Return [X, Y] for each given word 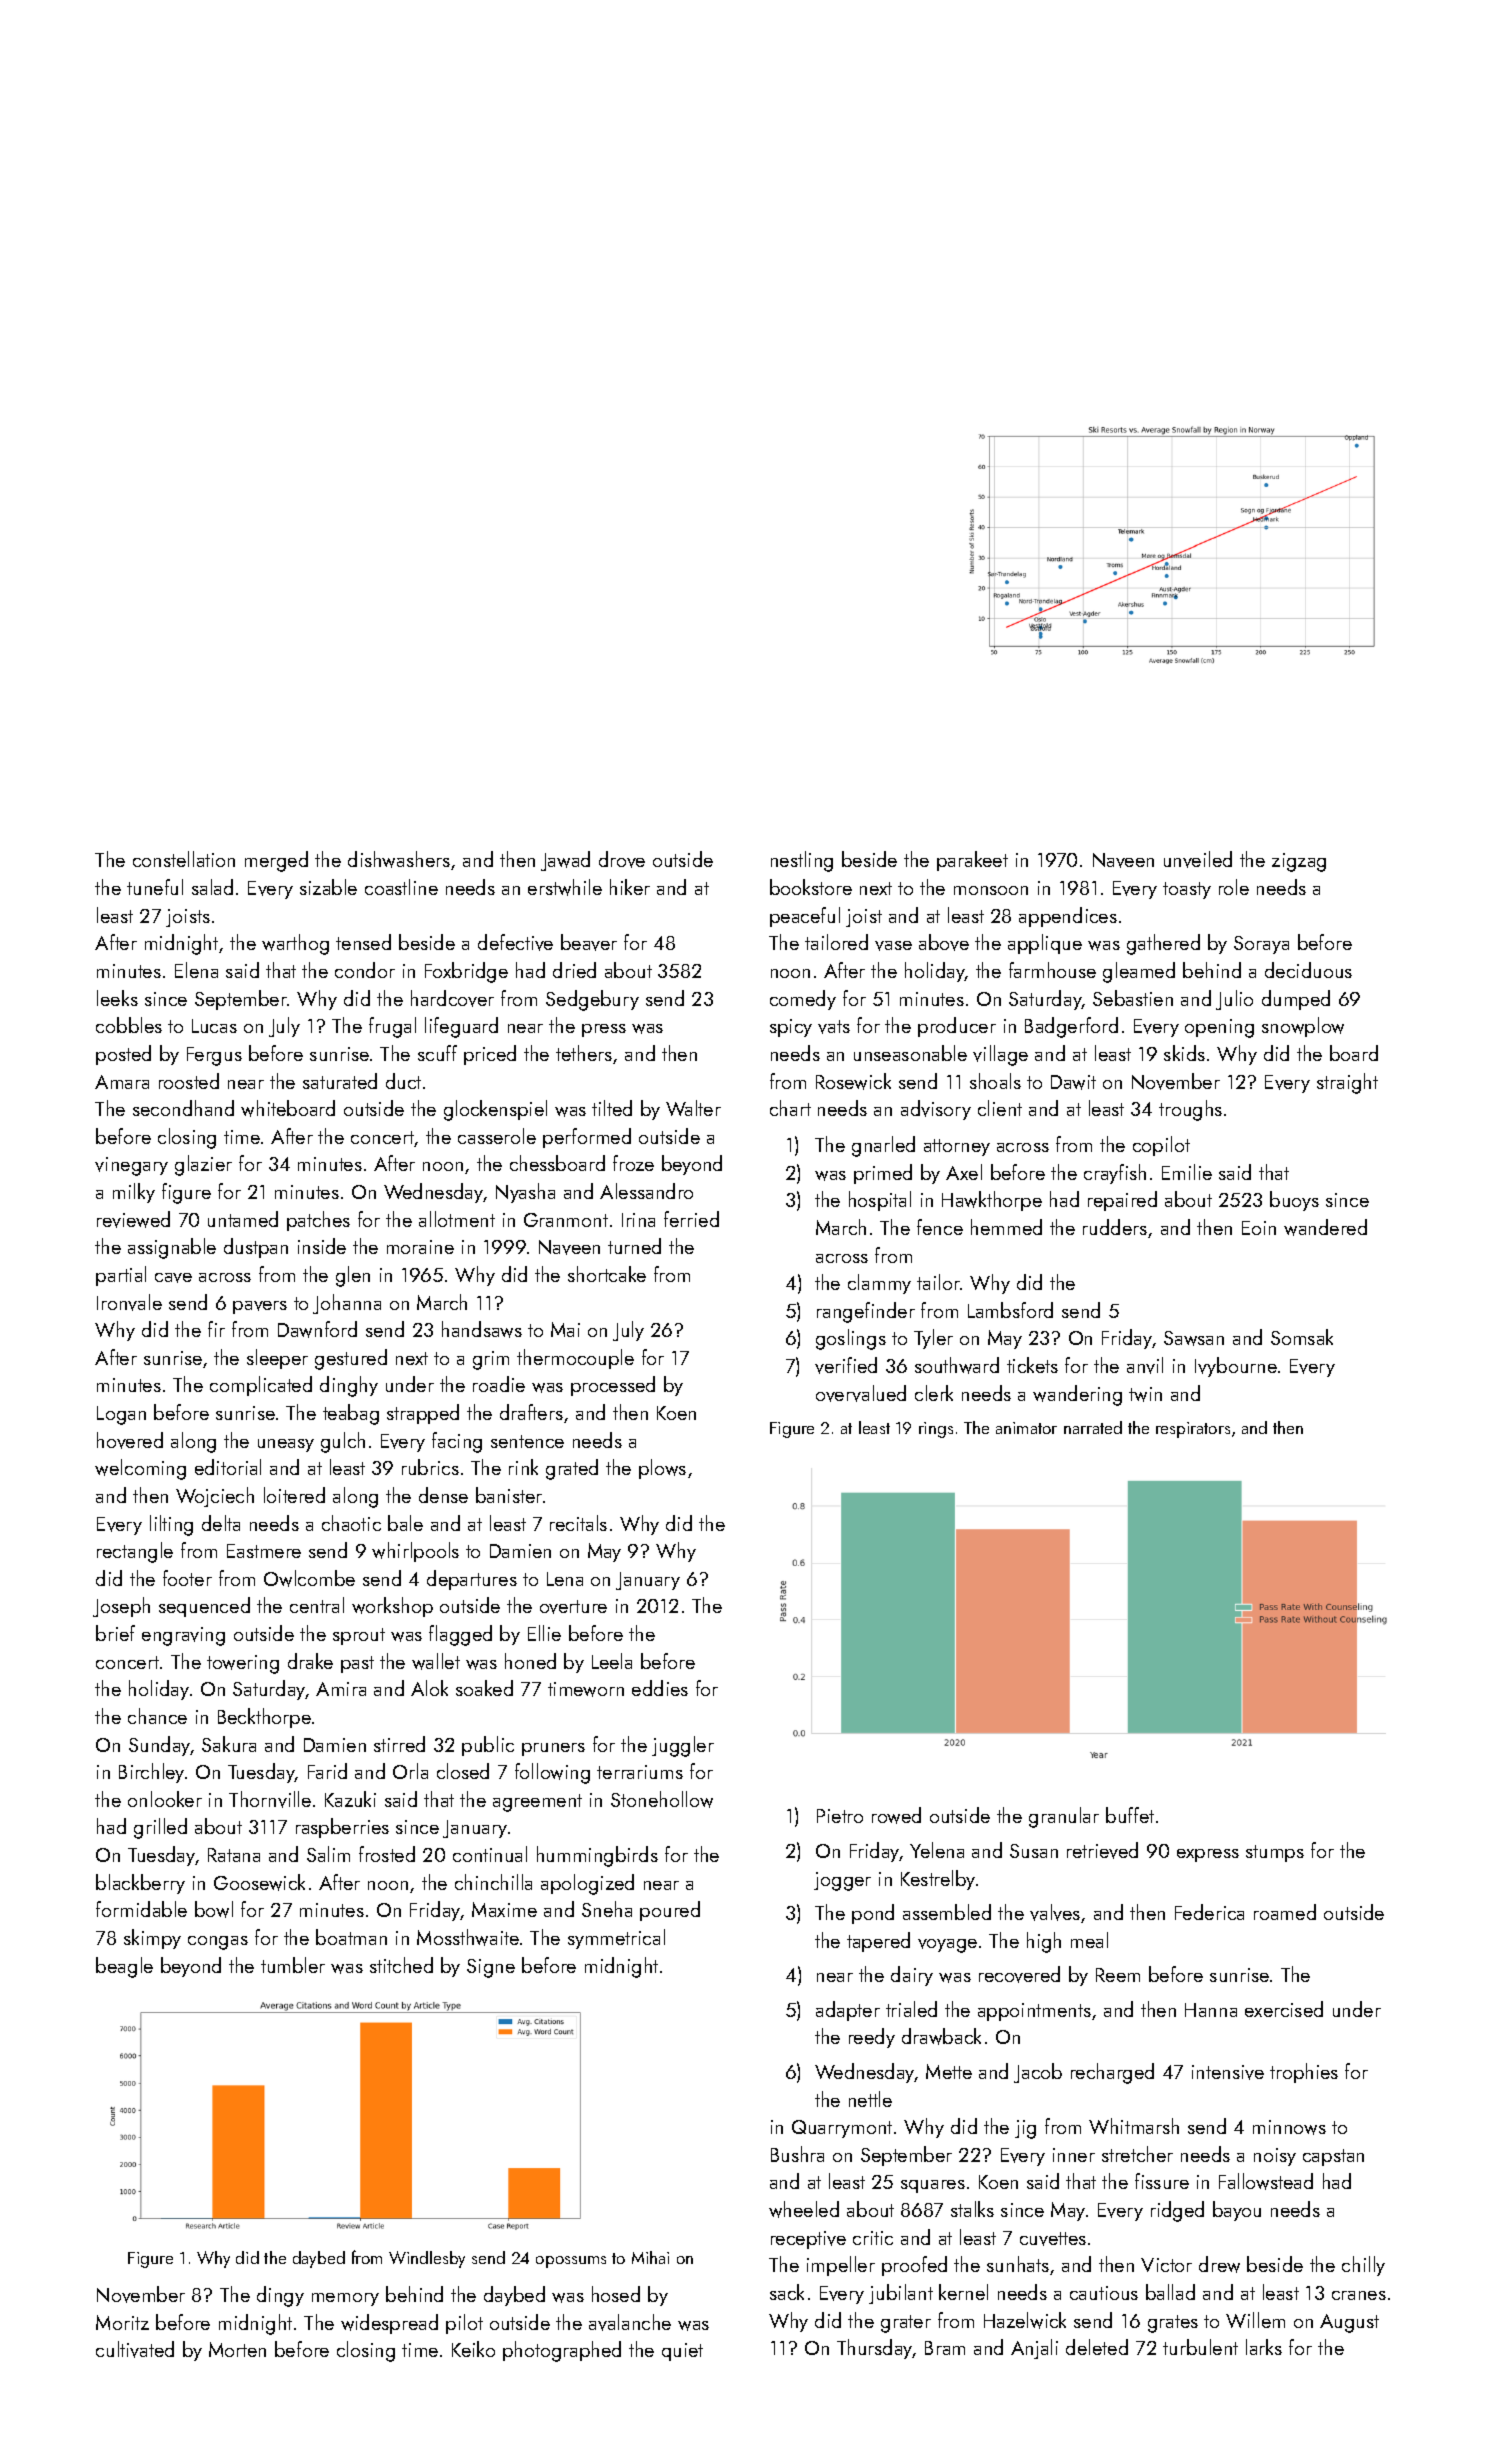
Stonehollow [662, 1799]
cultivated [135, 2349]
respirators [1193, 1430]
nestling [802, 861]
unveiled [1198, 859]
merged [276, 861]
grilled [160, 1828]
